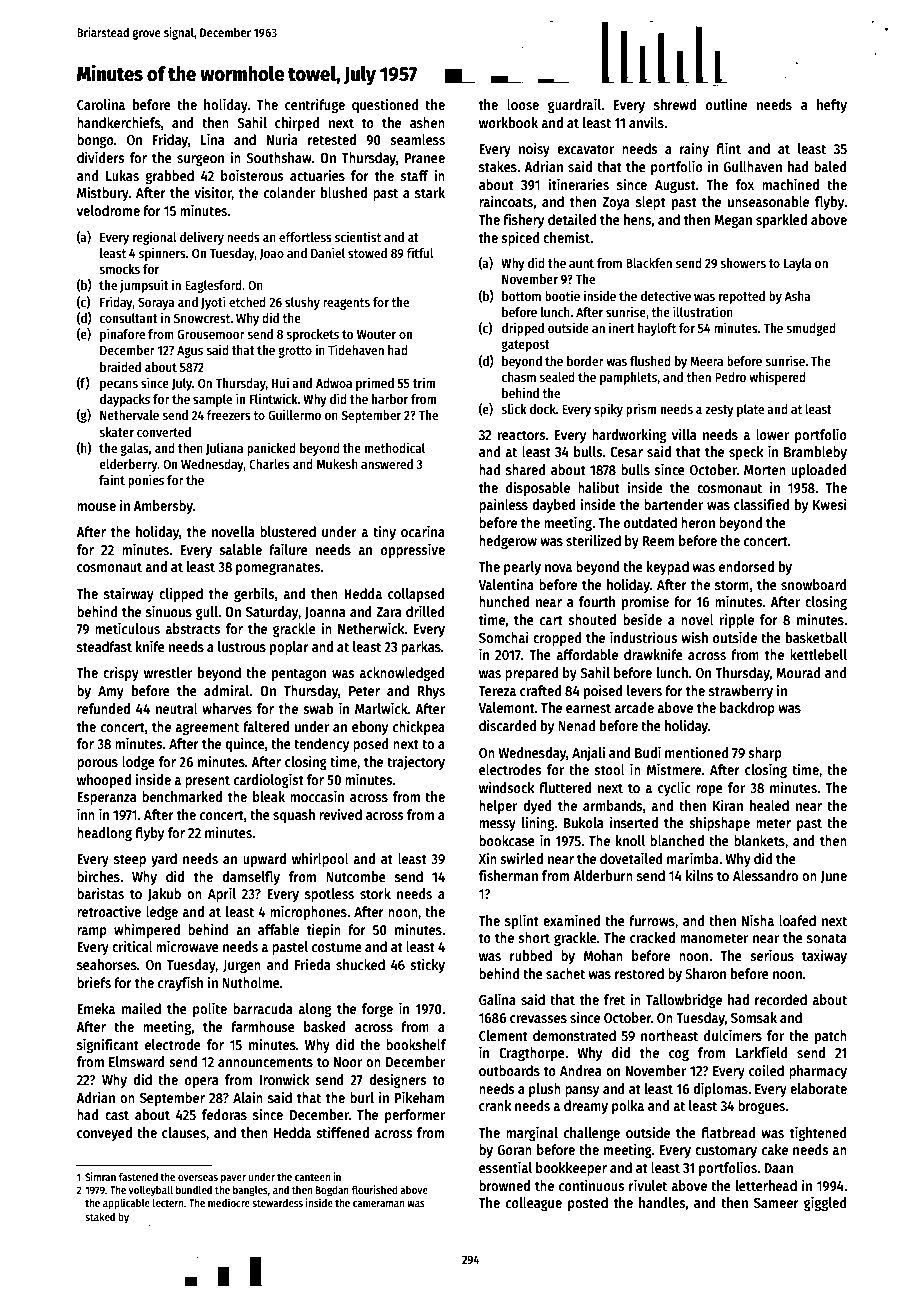 The width and height of the screenshot is (924, 1308). Describe the element at coordinates (495, 1105) in the screenshot. I see `crank` at that location.
